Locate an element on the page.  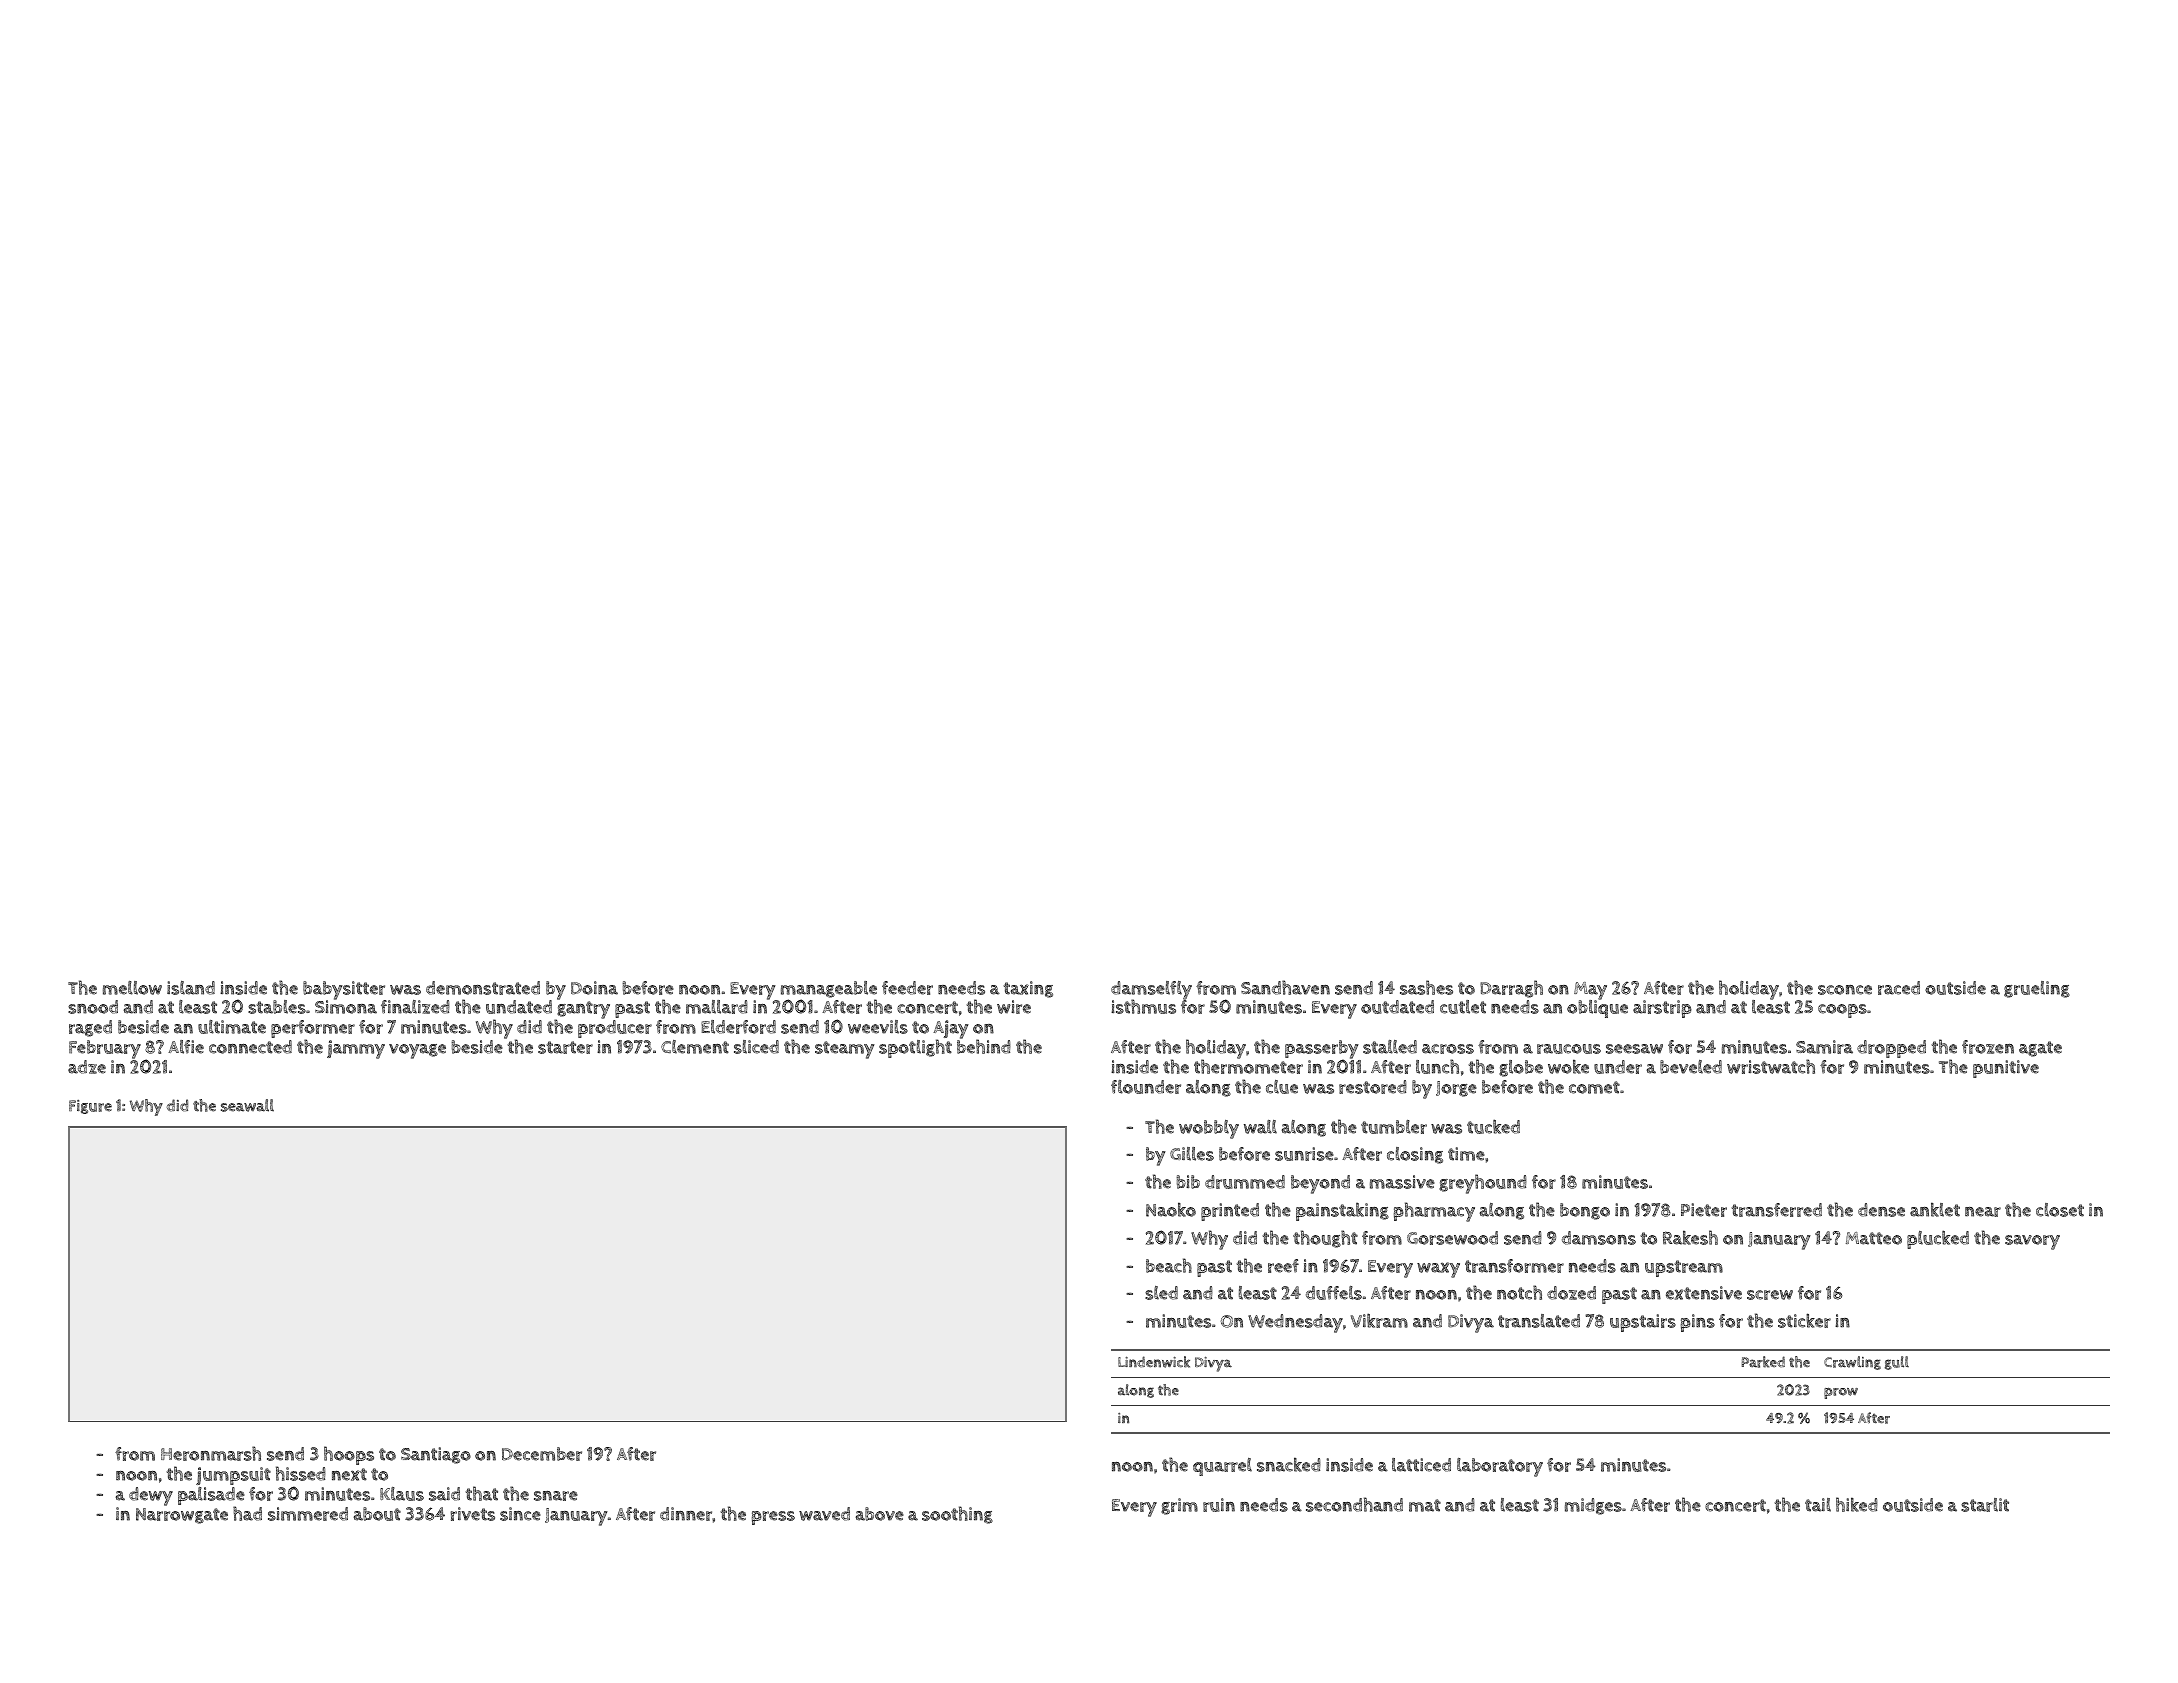
printed is located at coordinates (1230, 1212).
